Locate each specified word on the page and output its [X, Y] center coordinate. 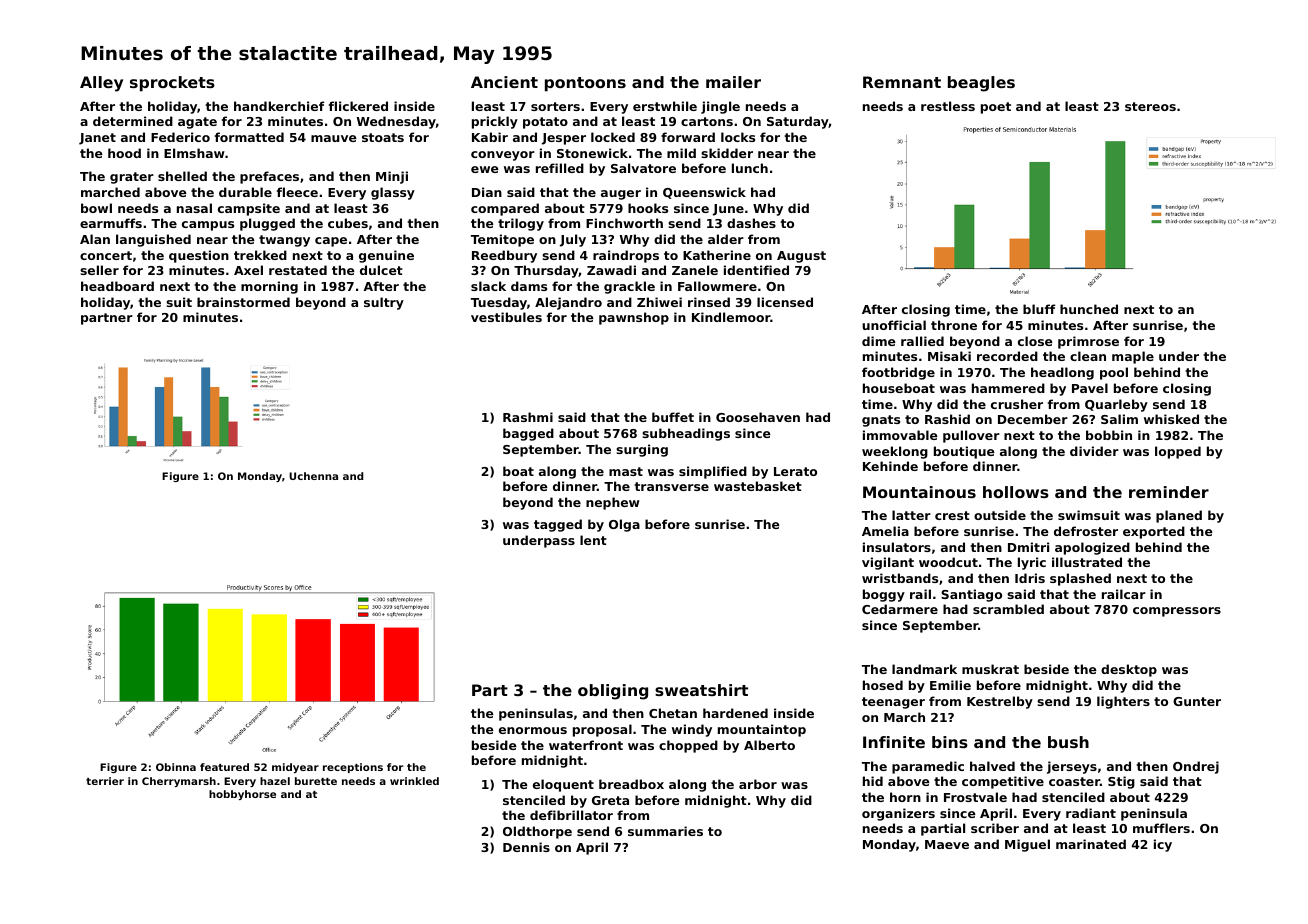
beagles [981, 84]
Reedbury [504, 256]
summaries [665, 831]
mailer [733, 82]
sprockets [172, 84]
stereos [1150, 106]
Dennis [526, 847]
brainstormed [243, 302]
